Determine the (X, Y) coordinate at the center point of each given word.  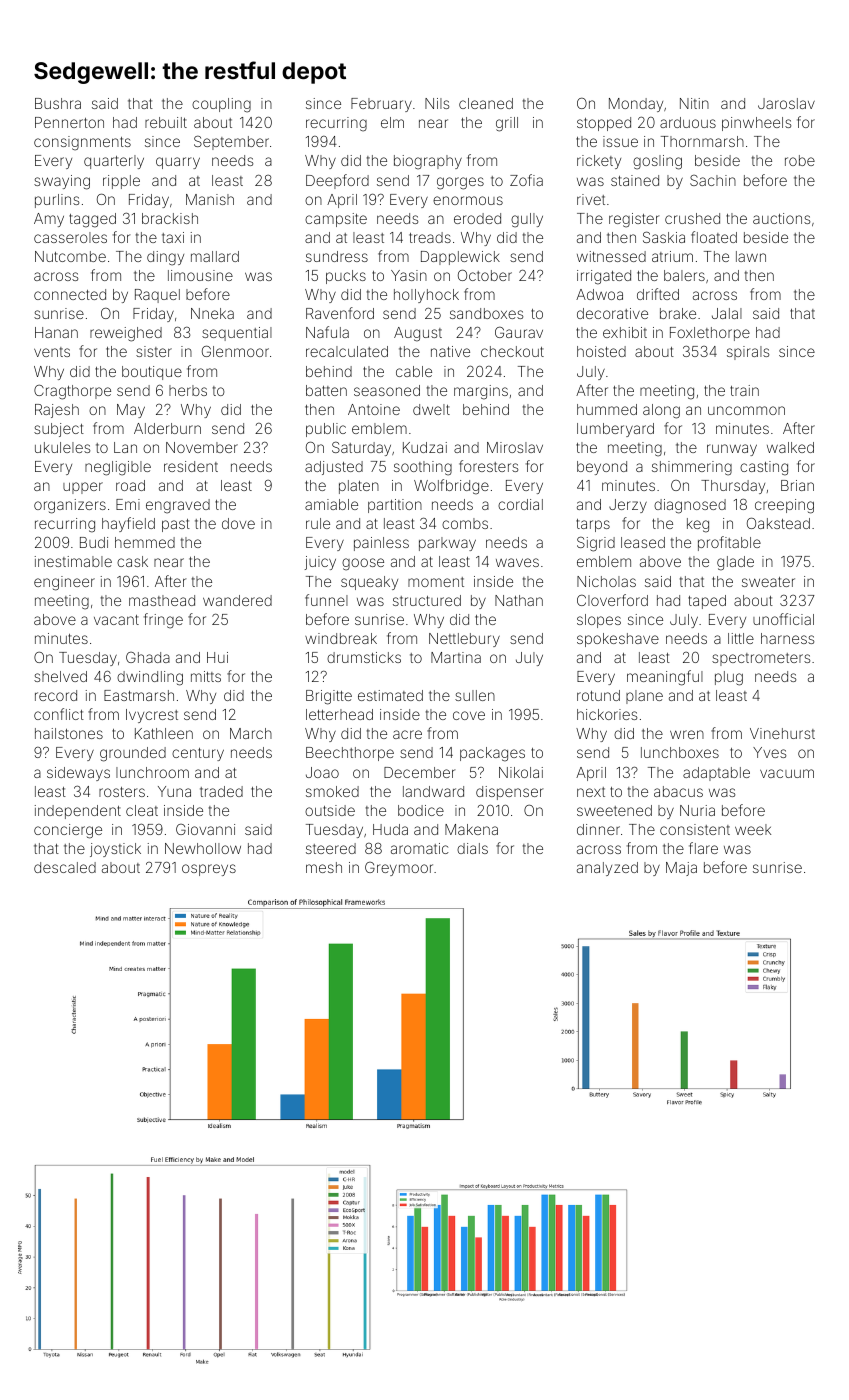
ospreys (209, 870)
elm (392, 122)
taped (707, 602)
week (753, 829)
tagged (92, 220)
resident (191, 466)
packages (492, 754)
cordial (520, 504)
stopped (604, 124)
